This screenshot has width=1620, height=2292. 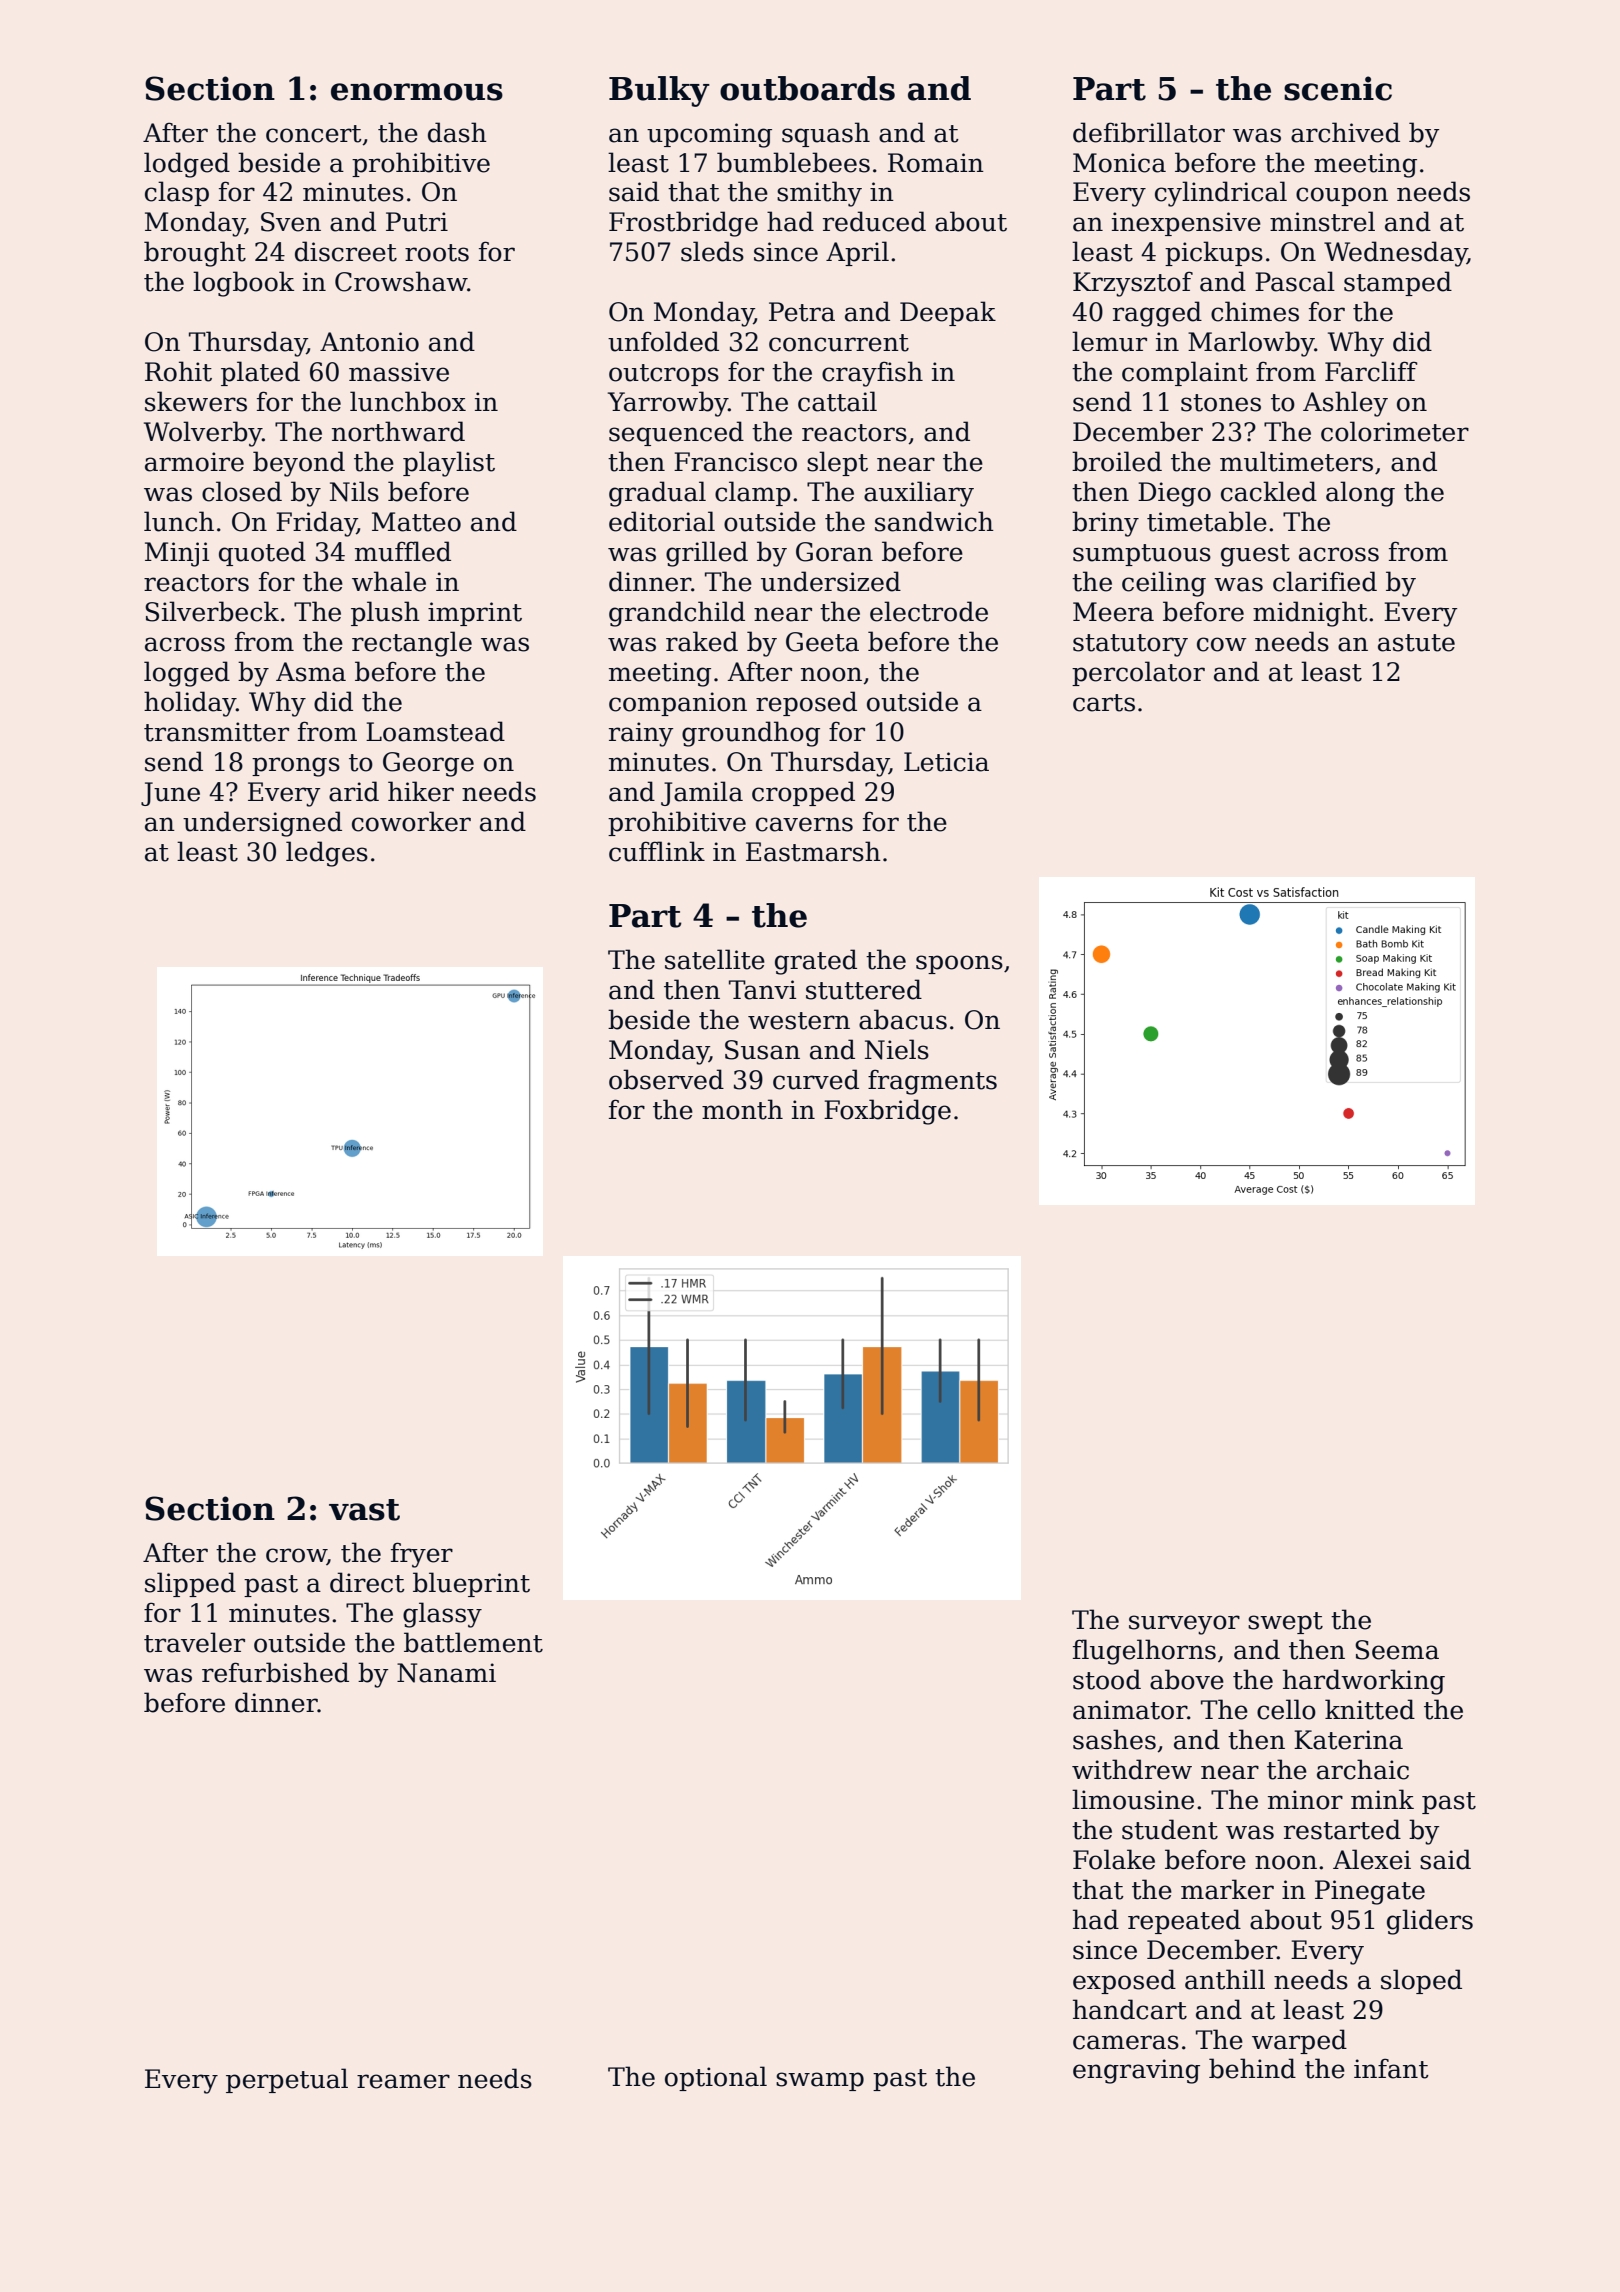 What do you see at coordinates (1338, 88) in the screenshot?
I see `scenic` at bounding box center [1338, 88].
